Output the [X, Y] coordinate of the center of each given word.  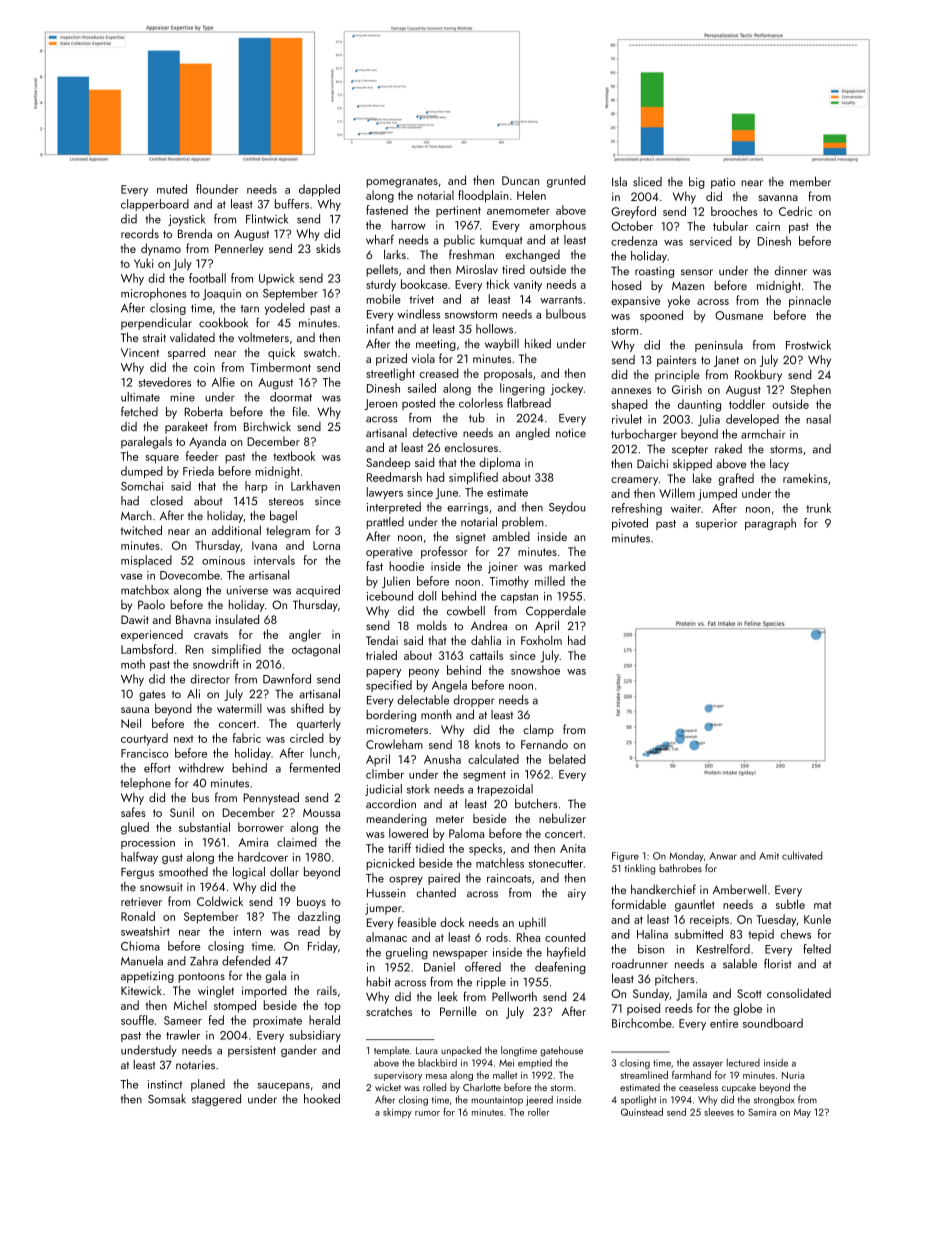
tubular [730, 226]
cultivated [802, 855]
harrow [409, 225]
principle [677, 376]
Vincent [140, 352]
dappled [319, 190]
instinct [165, 1084]
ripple [491, 983]
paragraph [770, 524]
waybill [502, 345]
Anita [573, 848]
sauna [135, 710]
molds [432, 625]
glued [135, 828]
